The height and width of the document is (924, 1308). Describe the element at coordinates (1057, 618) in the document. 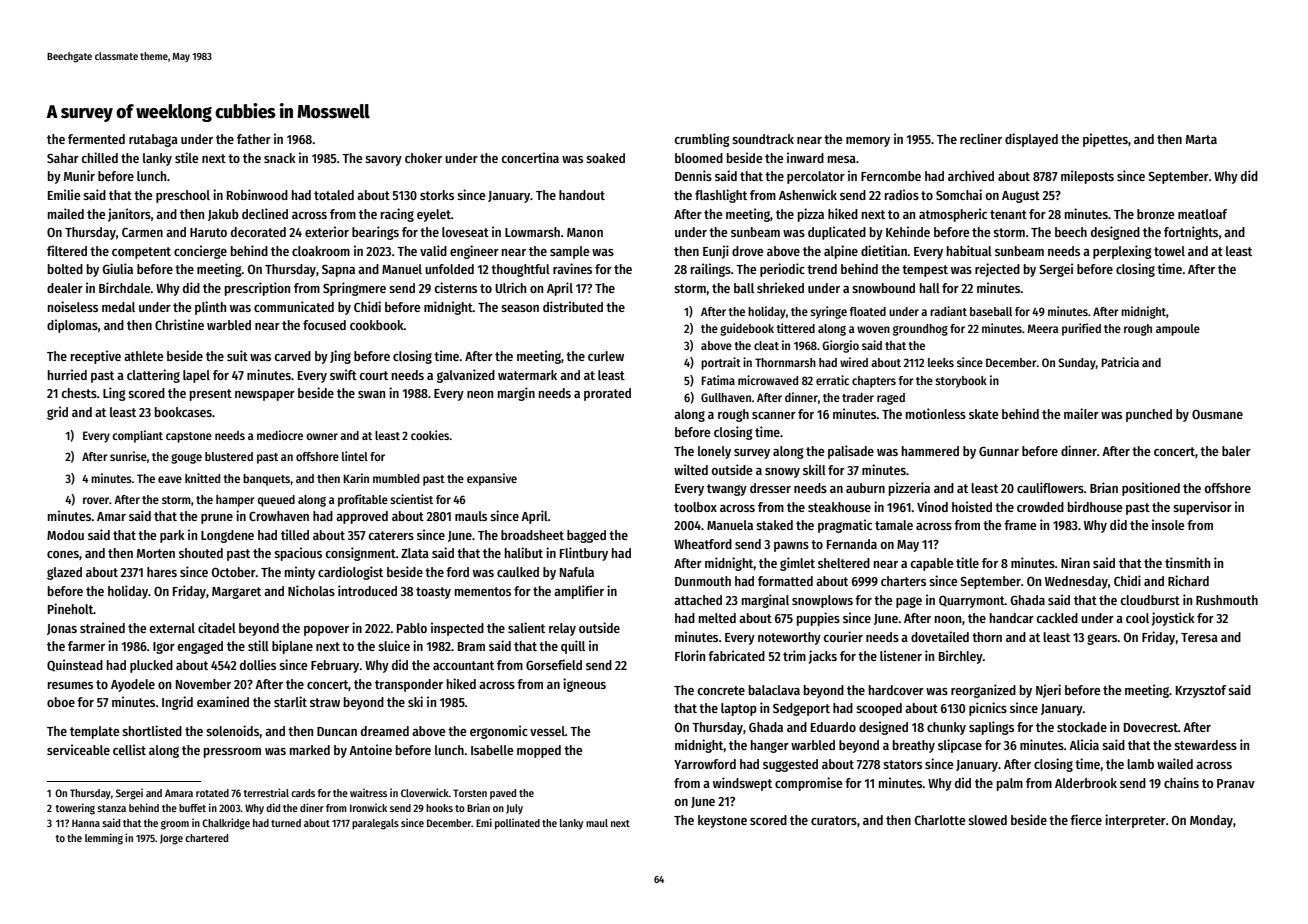

I see `cackled` at that location.
